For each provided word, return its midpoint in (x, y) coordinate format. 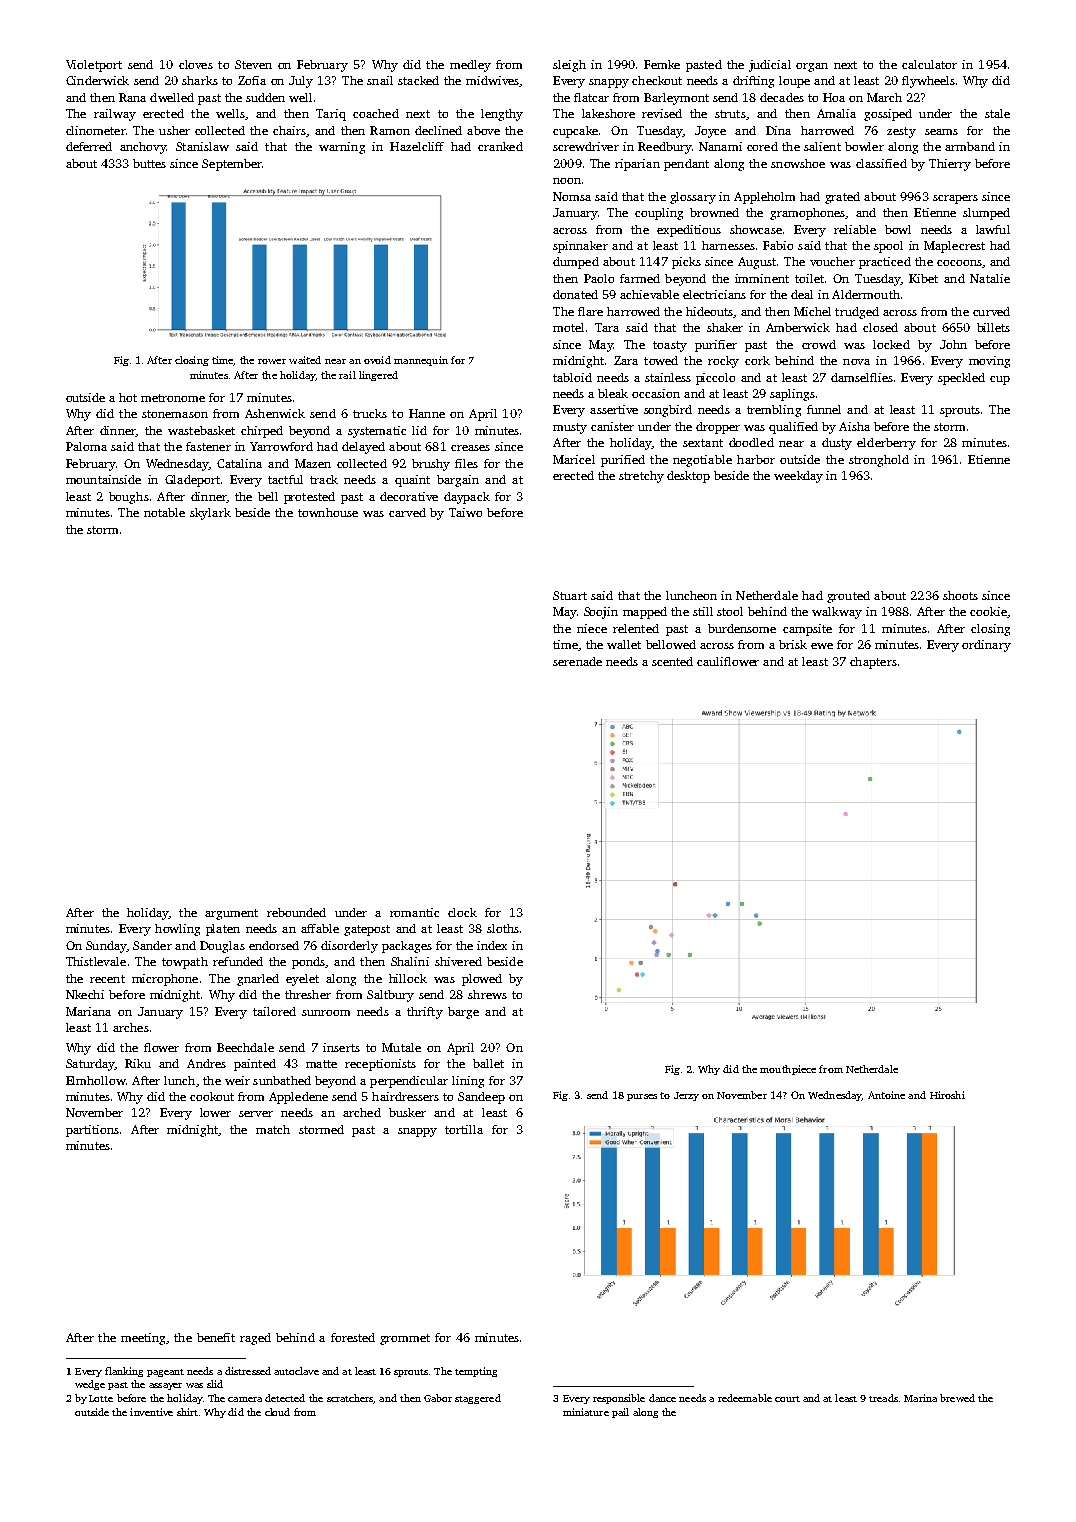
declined (438, 130)
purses (642, 1097)
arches (131, 1027)
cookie (988, 611)
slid (215, 1384)
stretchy (641, 477)
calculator (929, 64)
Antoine (886, 1095)
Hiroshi (947, 1095)
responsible (619, 1399)
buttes (149, 163)
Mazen (313, 463)
